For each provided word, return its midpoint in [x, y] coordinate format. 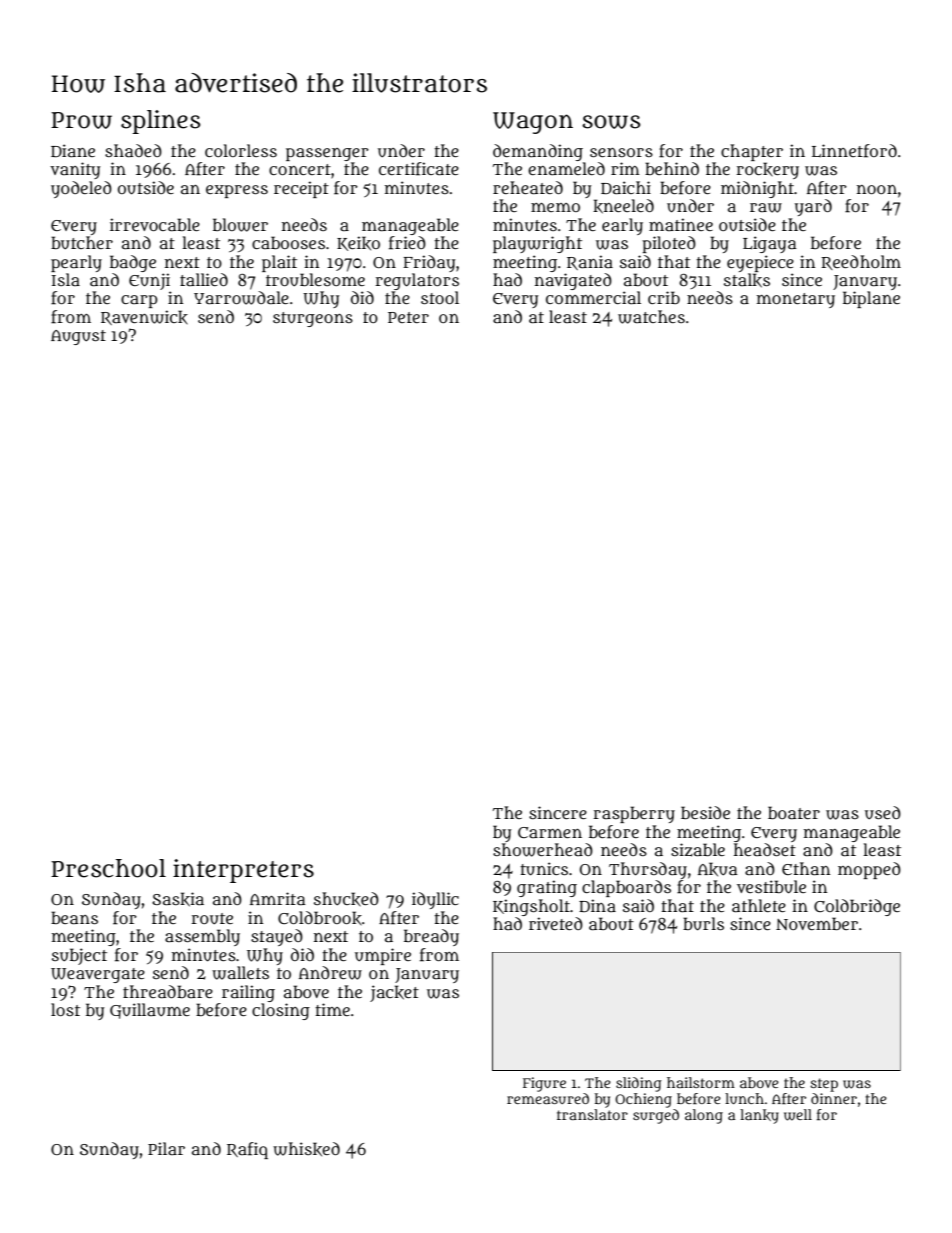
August [78, 337]
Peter [408, 317]
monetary [796, 300]
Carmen [550, 832]
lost [65, 1009]
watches [651, 317]
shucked [346, 899]
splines [161, 122]
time [332, 1009]
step [824, 1085]
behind [672, 168]
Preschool [108, 868]
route [212, 919]
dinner [834, 1098]
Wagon [533, 123]
